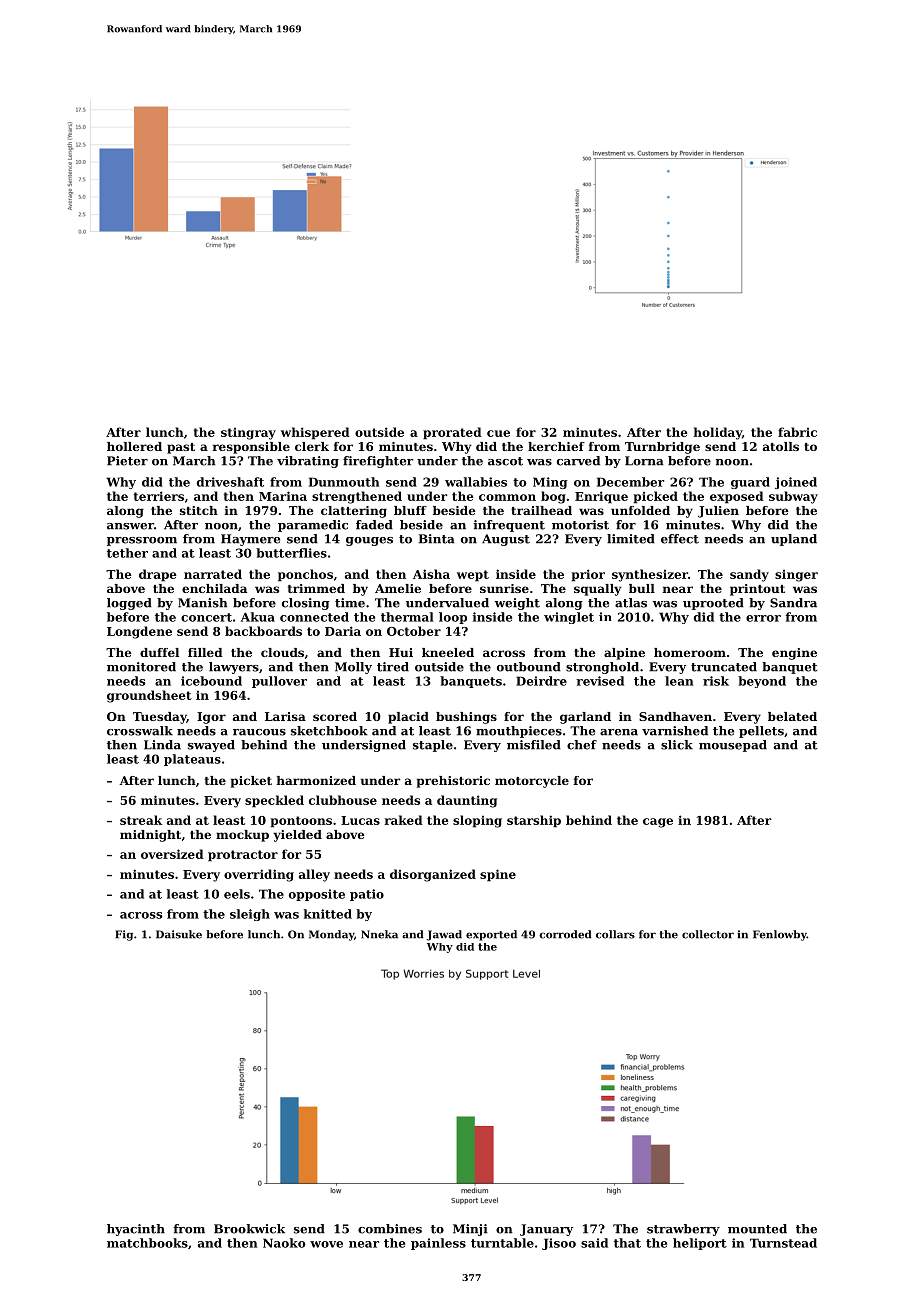 This page has width=924, height=1308. Describe the element at coordinates (680, 539) in the page. I see `effect` at that location.
